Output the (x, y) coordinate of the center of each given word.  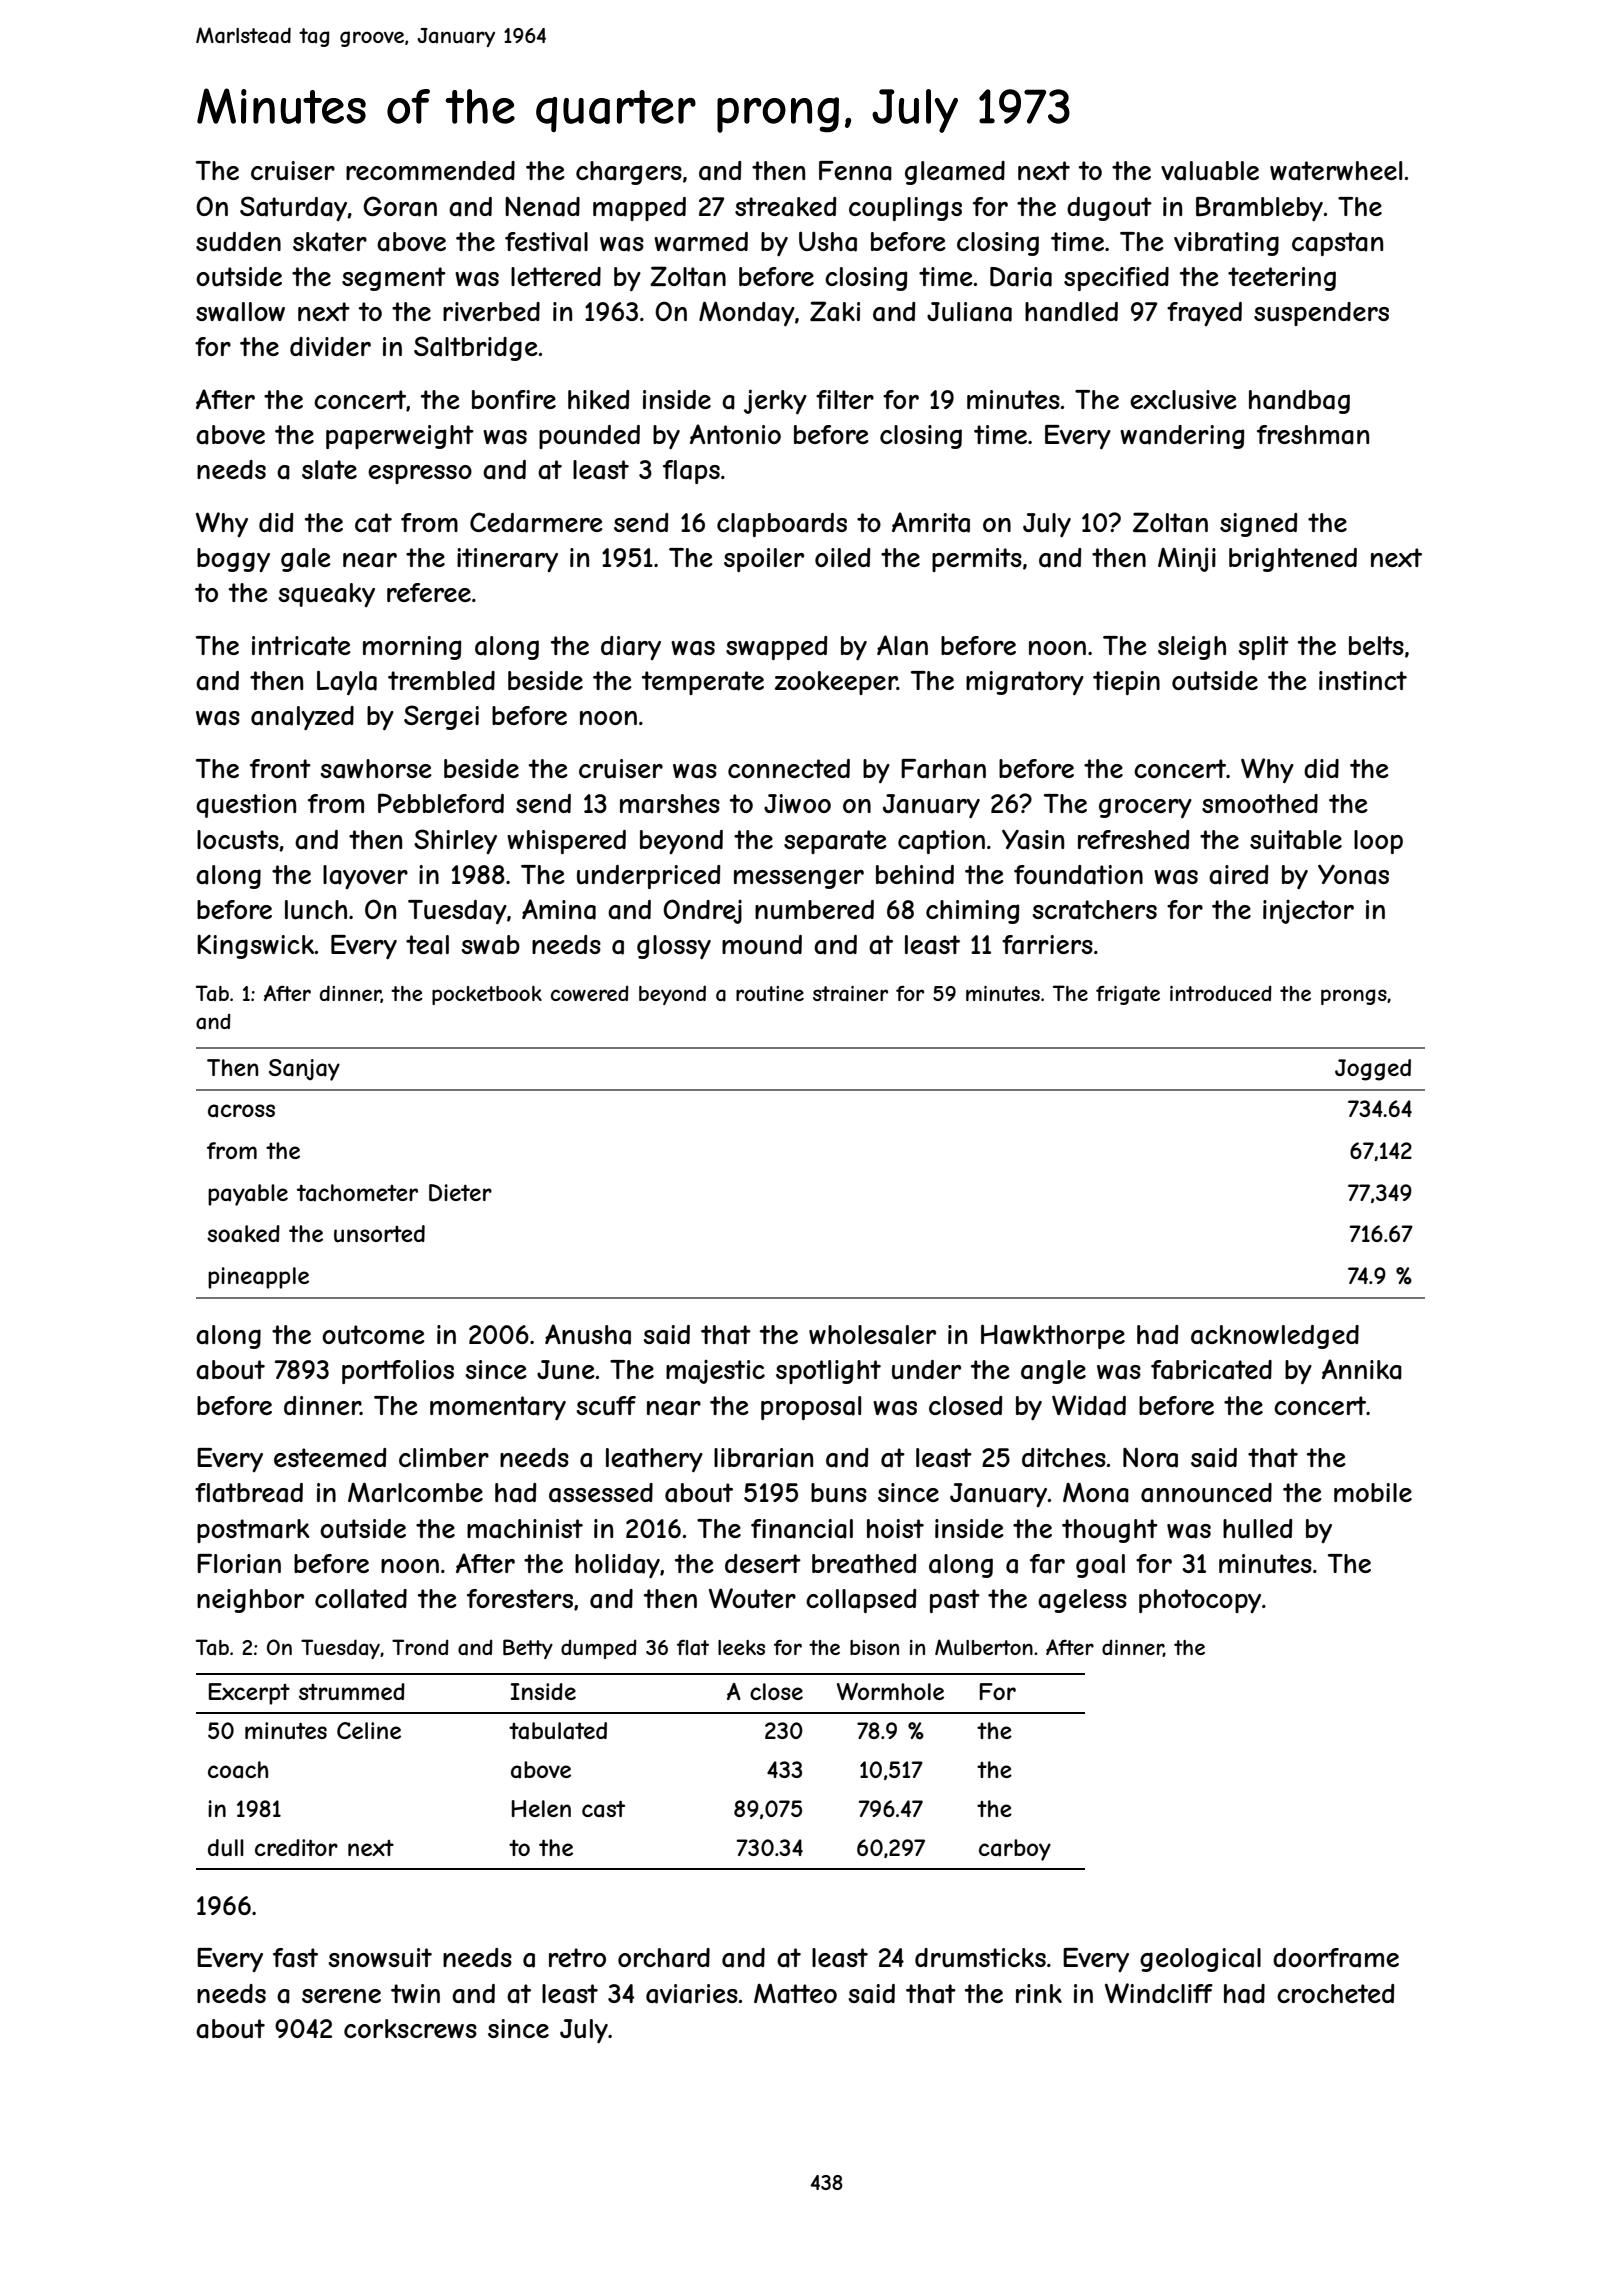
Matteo (795, 1993)
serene (341, 1996)
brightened (1293, 560)
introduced (1221, 993)
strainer (850, 994)
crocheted (1335, 1993)
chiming (972, 912)
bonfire (514, 399)
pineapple (258, 1278)
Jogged (1373, 1070)
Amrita (931, 522)
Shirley (455, 841)
